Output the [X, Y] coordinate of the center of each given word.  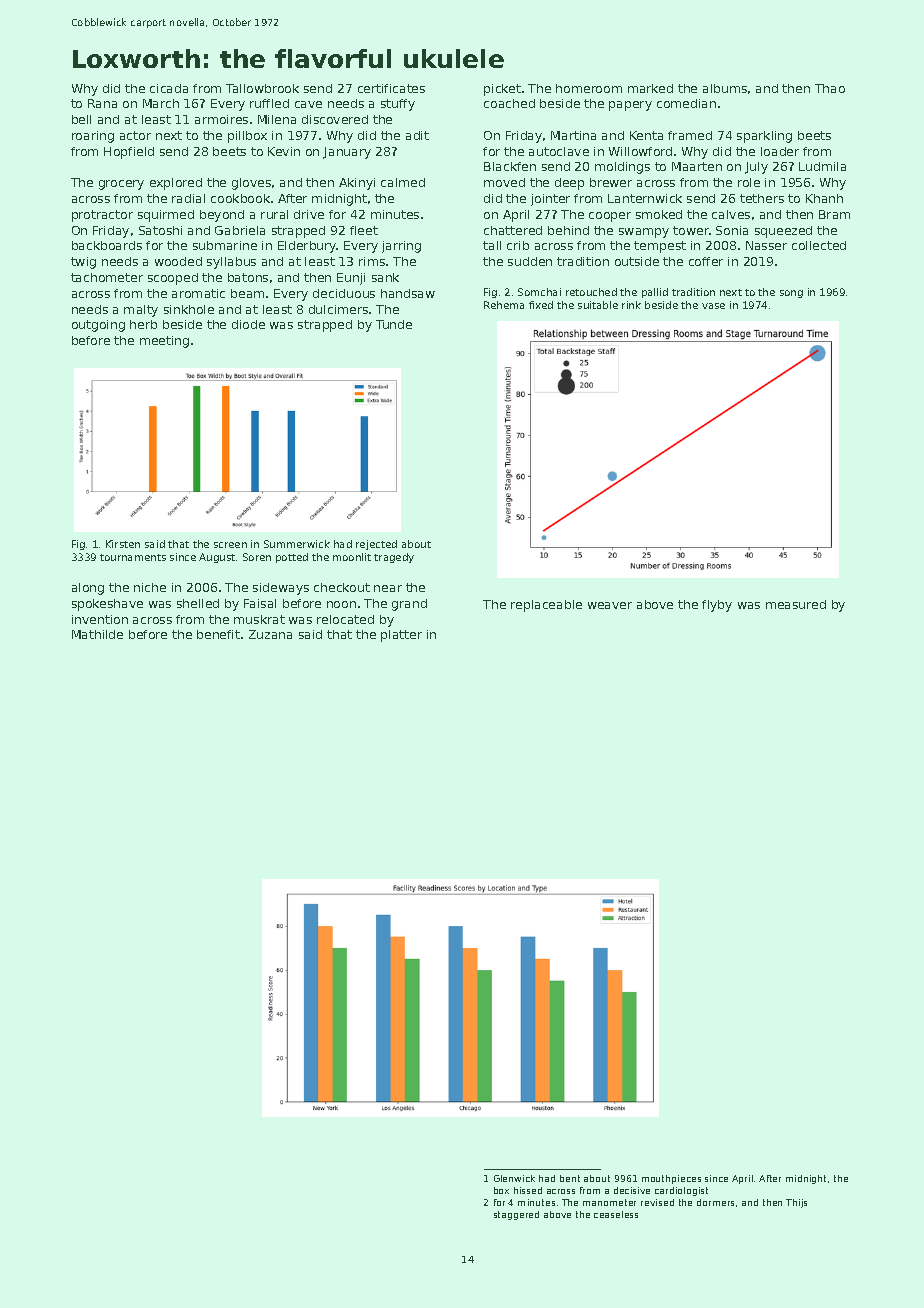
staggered [516, 1215]
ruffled [269, 103]
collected [819, 245]
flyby [717, 606]
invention [100, 619]
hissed [528, 1190]
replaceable [546, 606]
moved [504, 182]
